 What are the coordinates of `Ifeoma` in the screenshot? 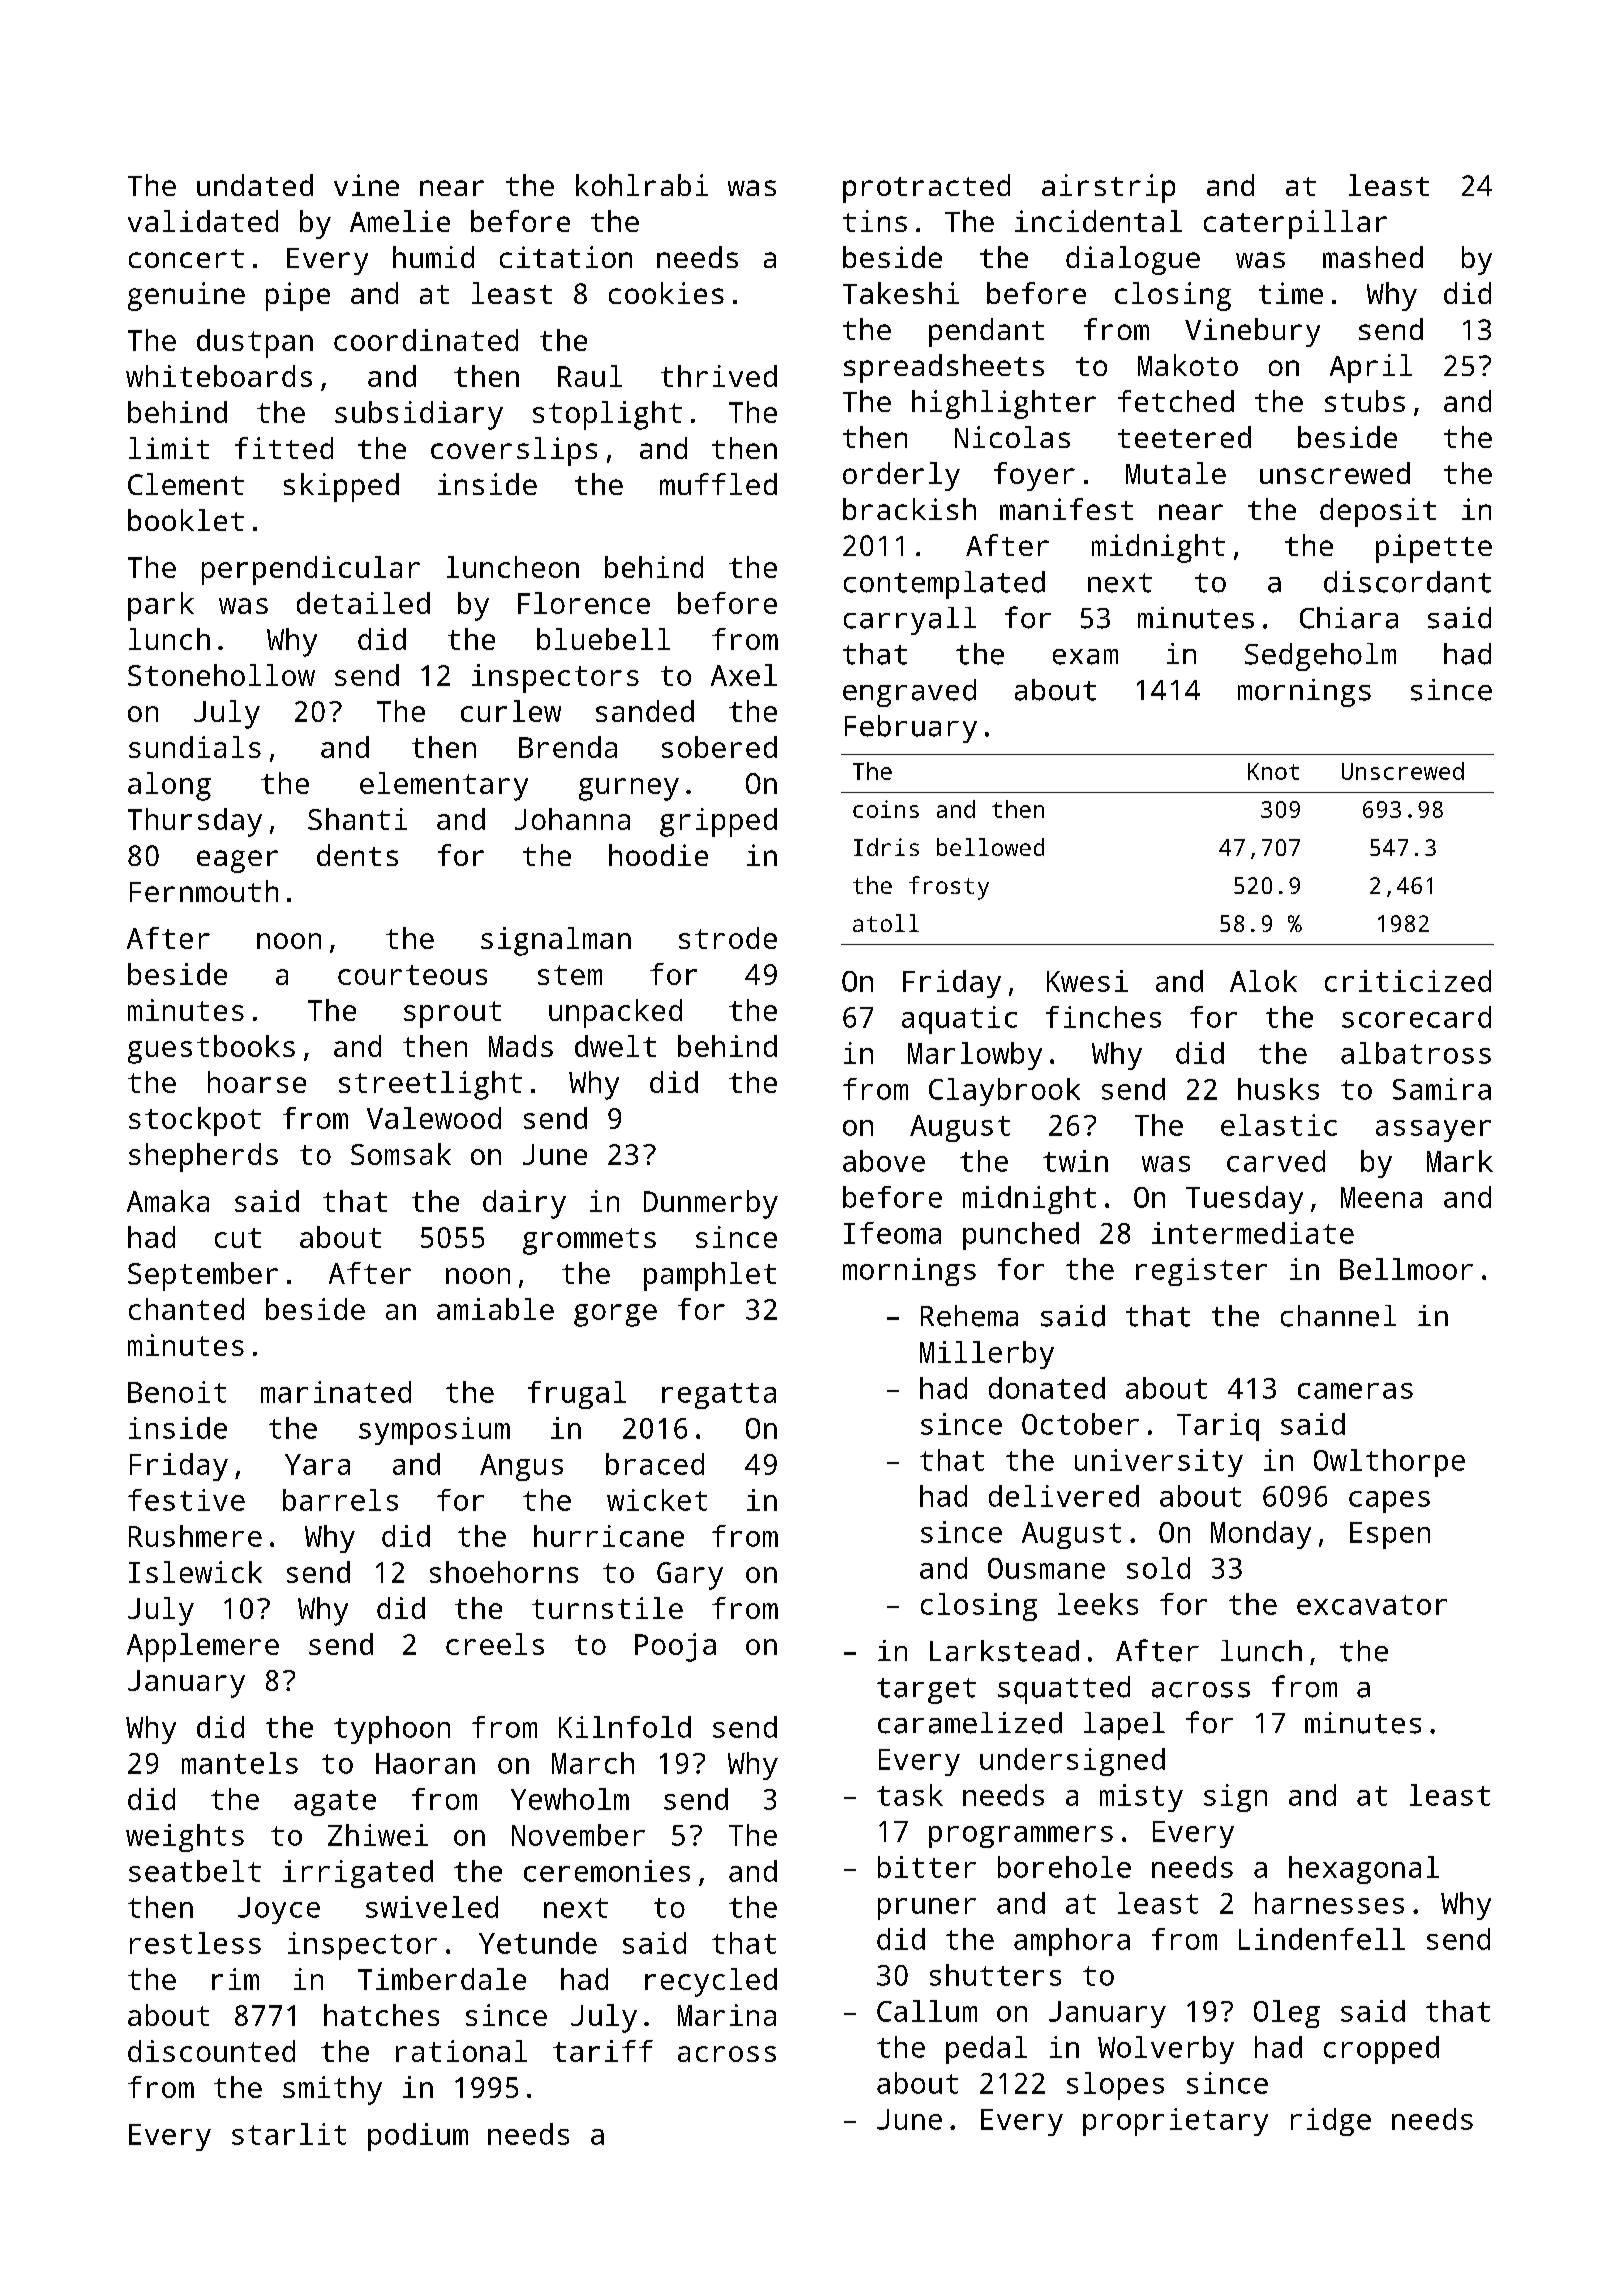 It's located at (892, 1233).
